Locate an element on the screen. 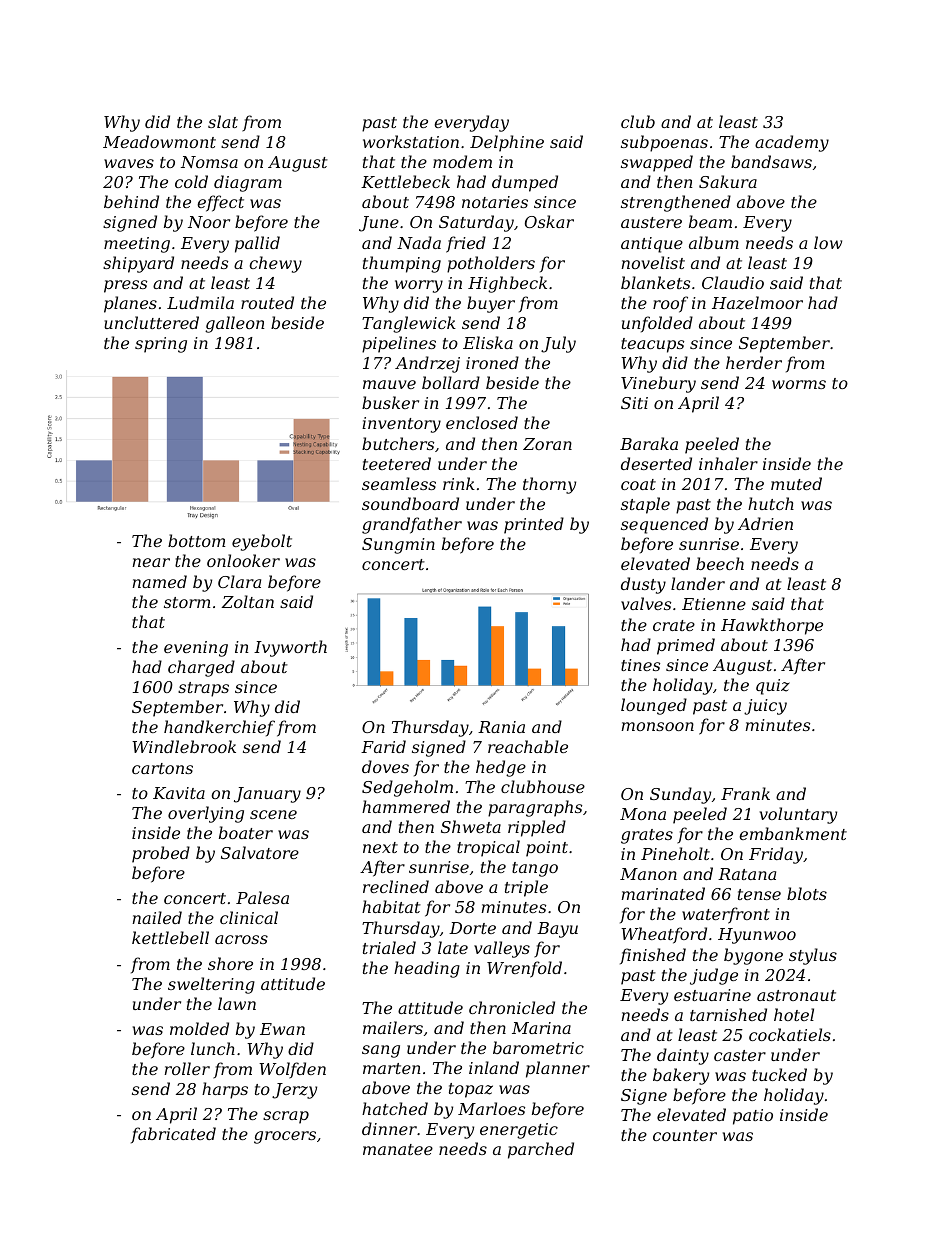 This screenshot has width=952, height=1233. diagram is located at coordinates (248, 183).
